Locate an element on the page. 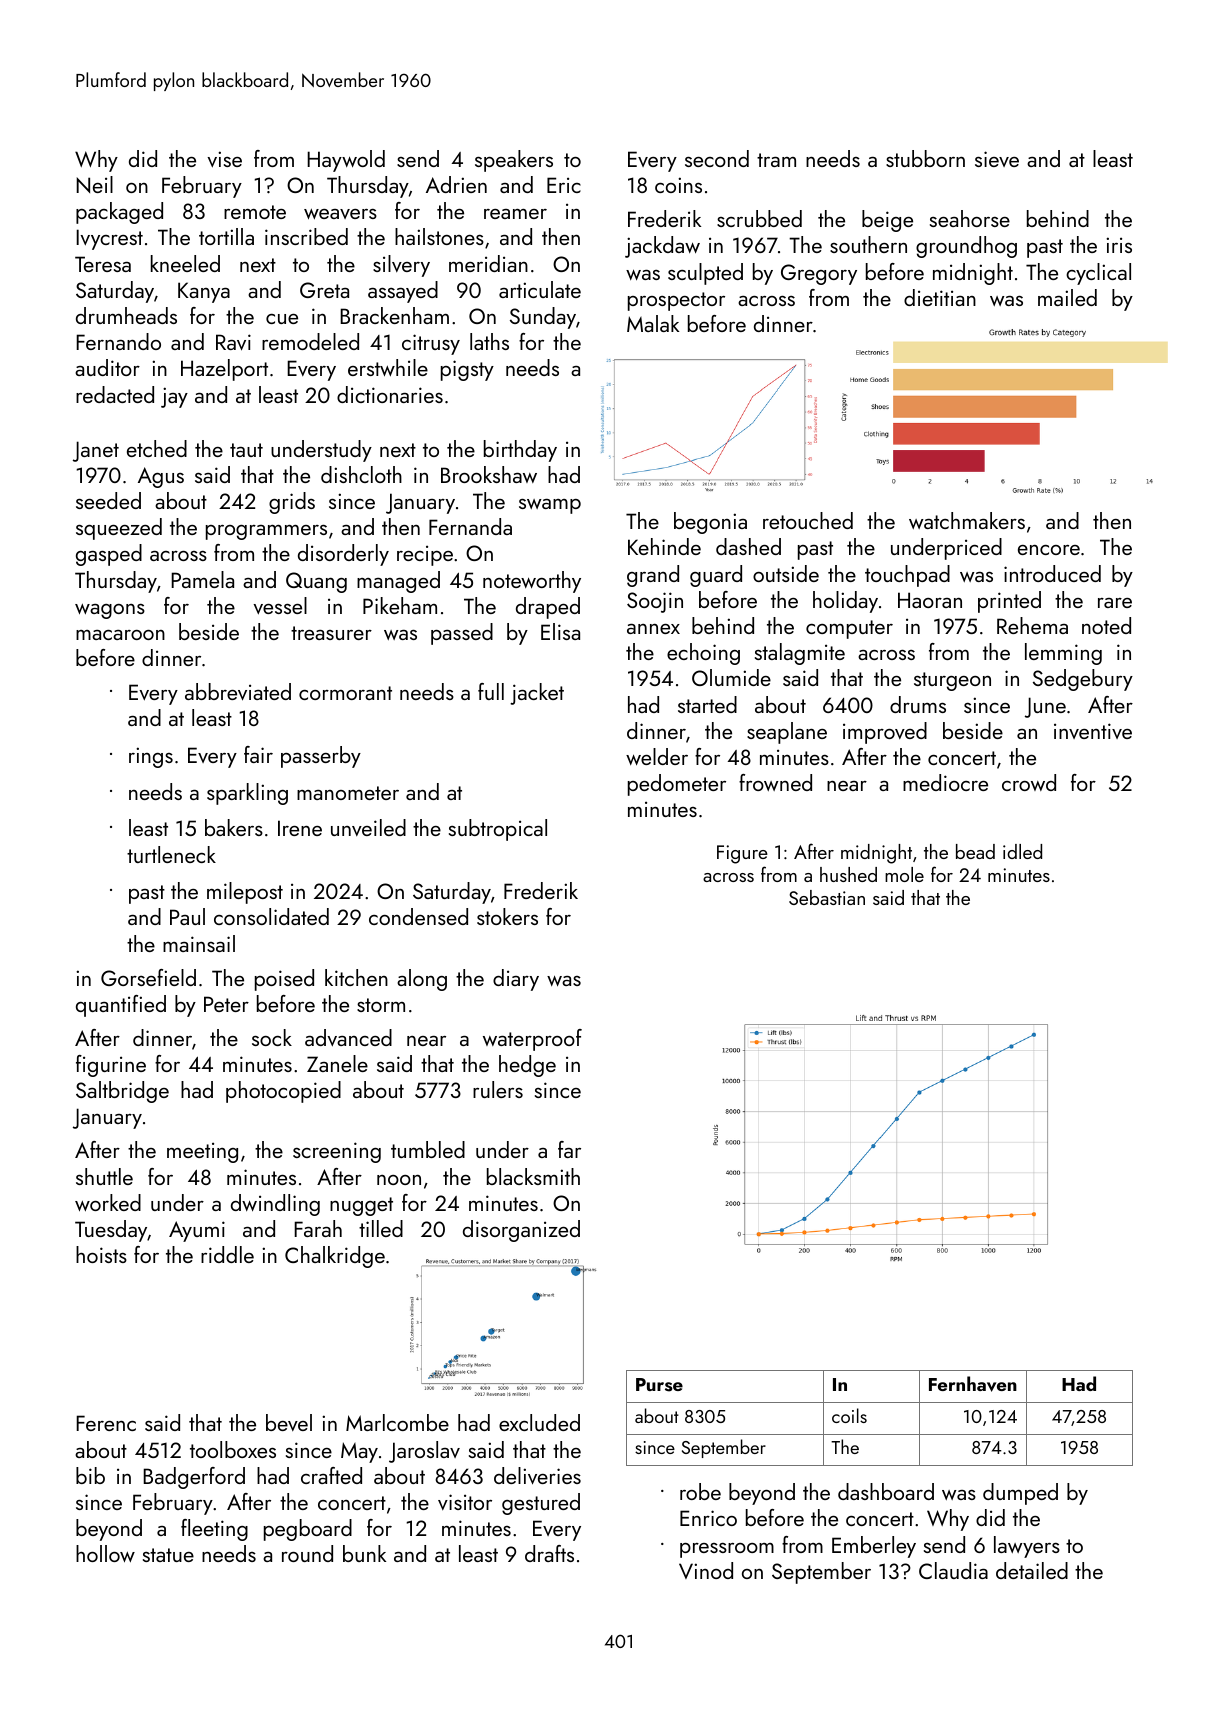  cormorant is located at coordinates (345, 693).
